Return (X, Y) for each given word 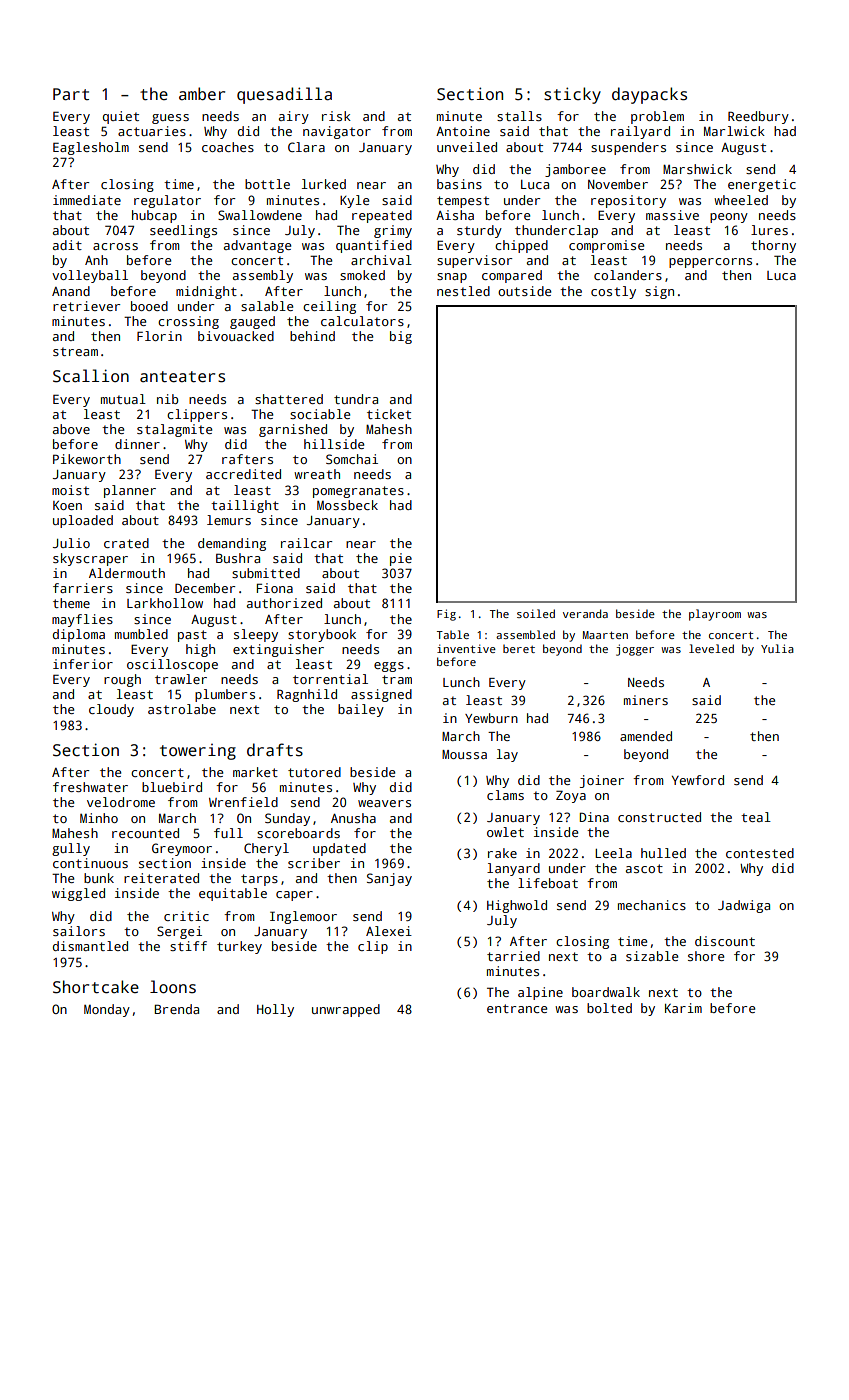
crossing (188, 322)
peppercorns (710, 263)
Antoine (463, 131)
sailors (79, 931)
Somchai (352, 459)
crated (126, 543)
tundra (356, 399)
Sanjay (389, 879)
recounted (145, 833)
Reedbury (758, 117)
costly (613, 292)
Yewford (698, 780)
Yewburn (491, 718)
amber (202, 93)
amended (646, 736)
